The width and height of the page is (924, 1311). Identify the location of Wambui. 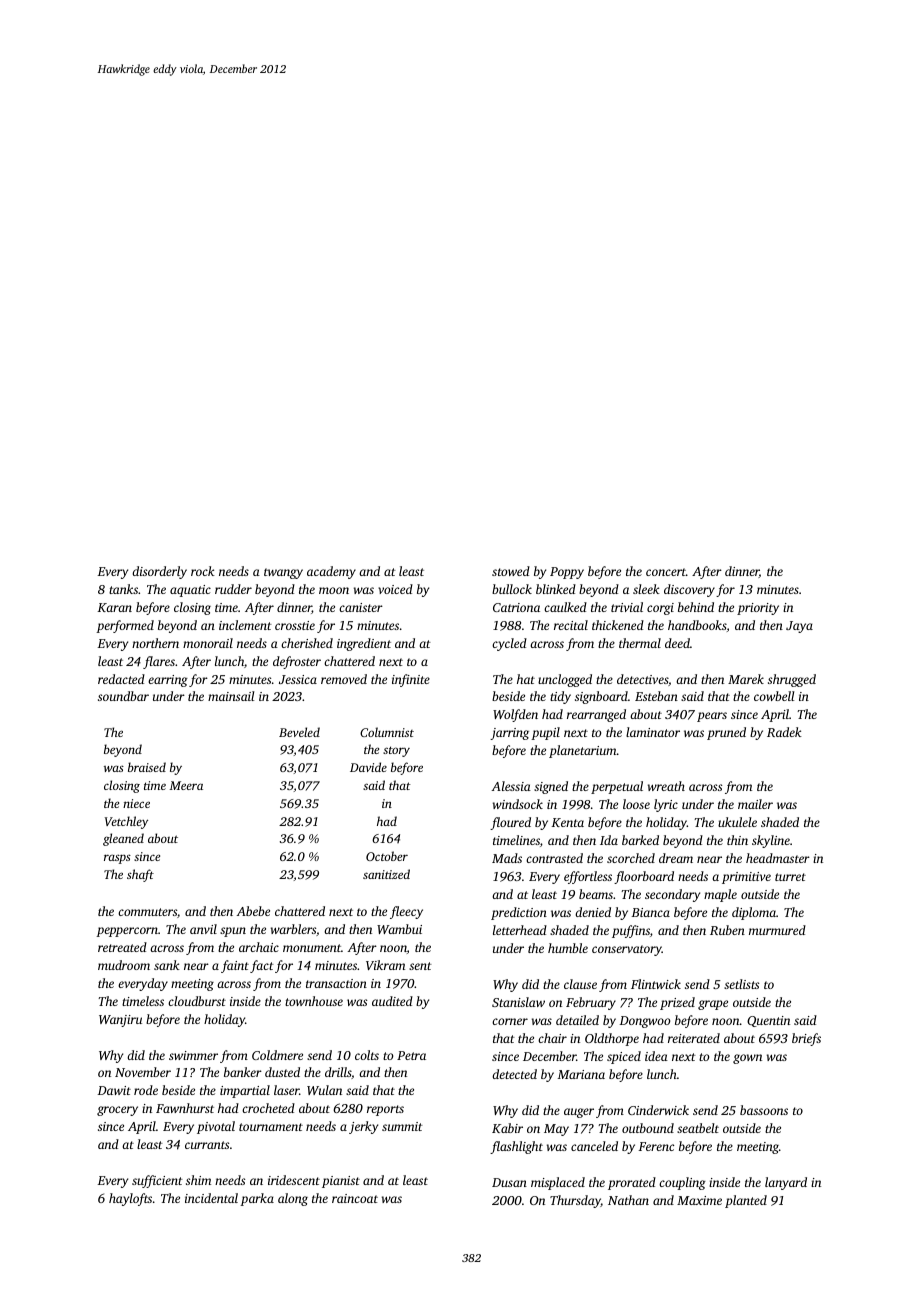
(399, 929).
